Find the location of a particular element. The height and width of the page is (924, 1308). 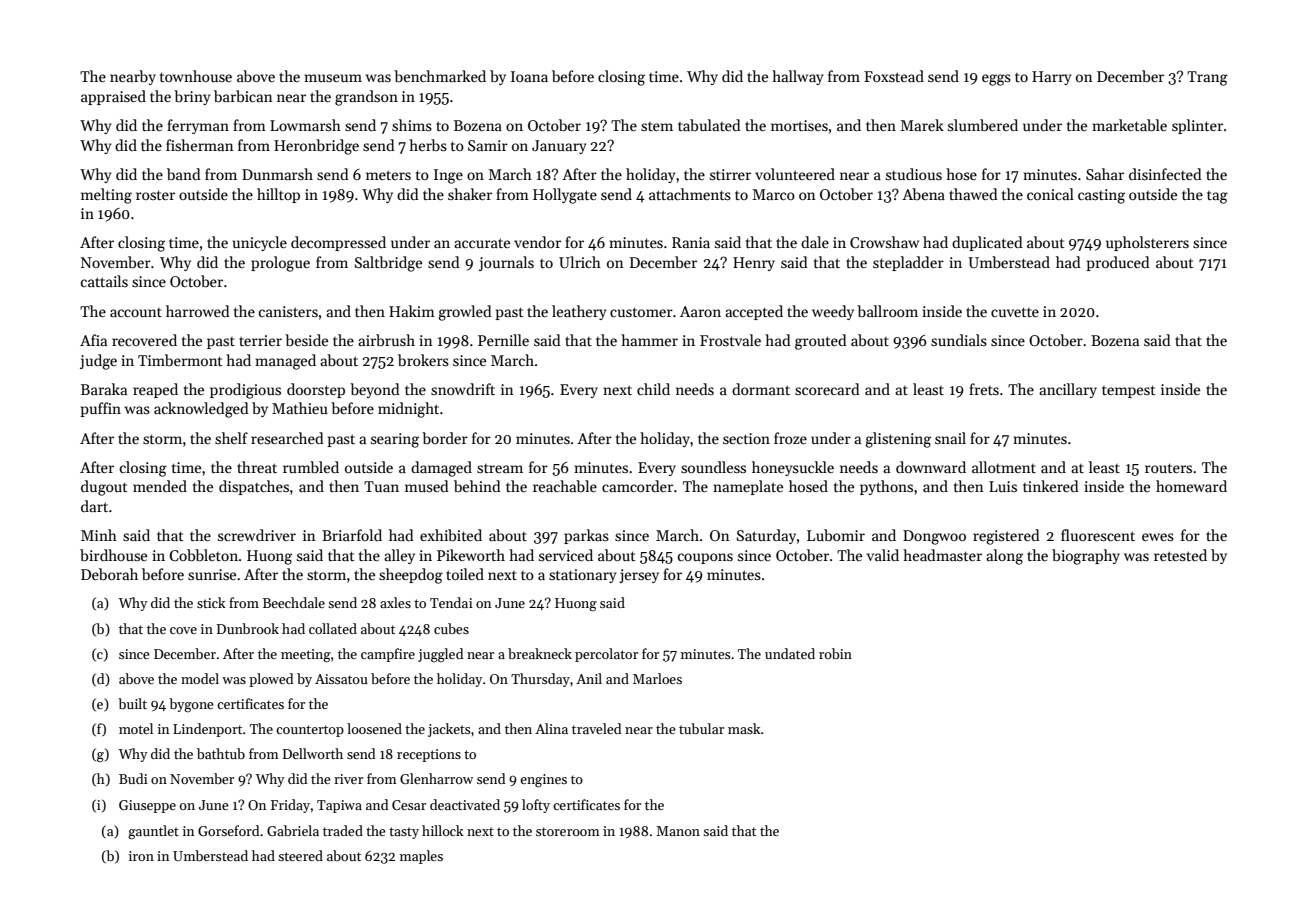

splinter is located at coordinates (1197, 126).
